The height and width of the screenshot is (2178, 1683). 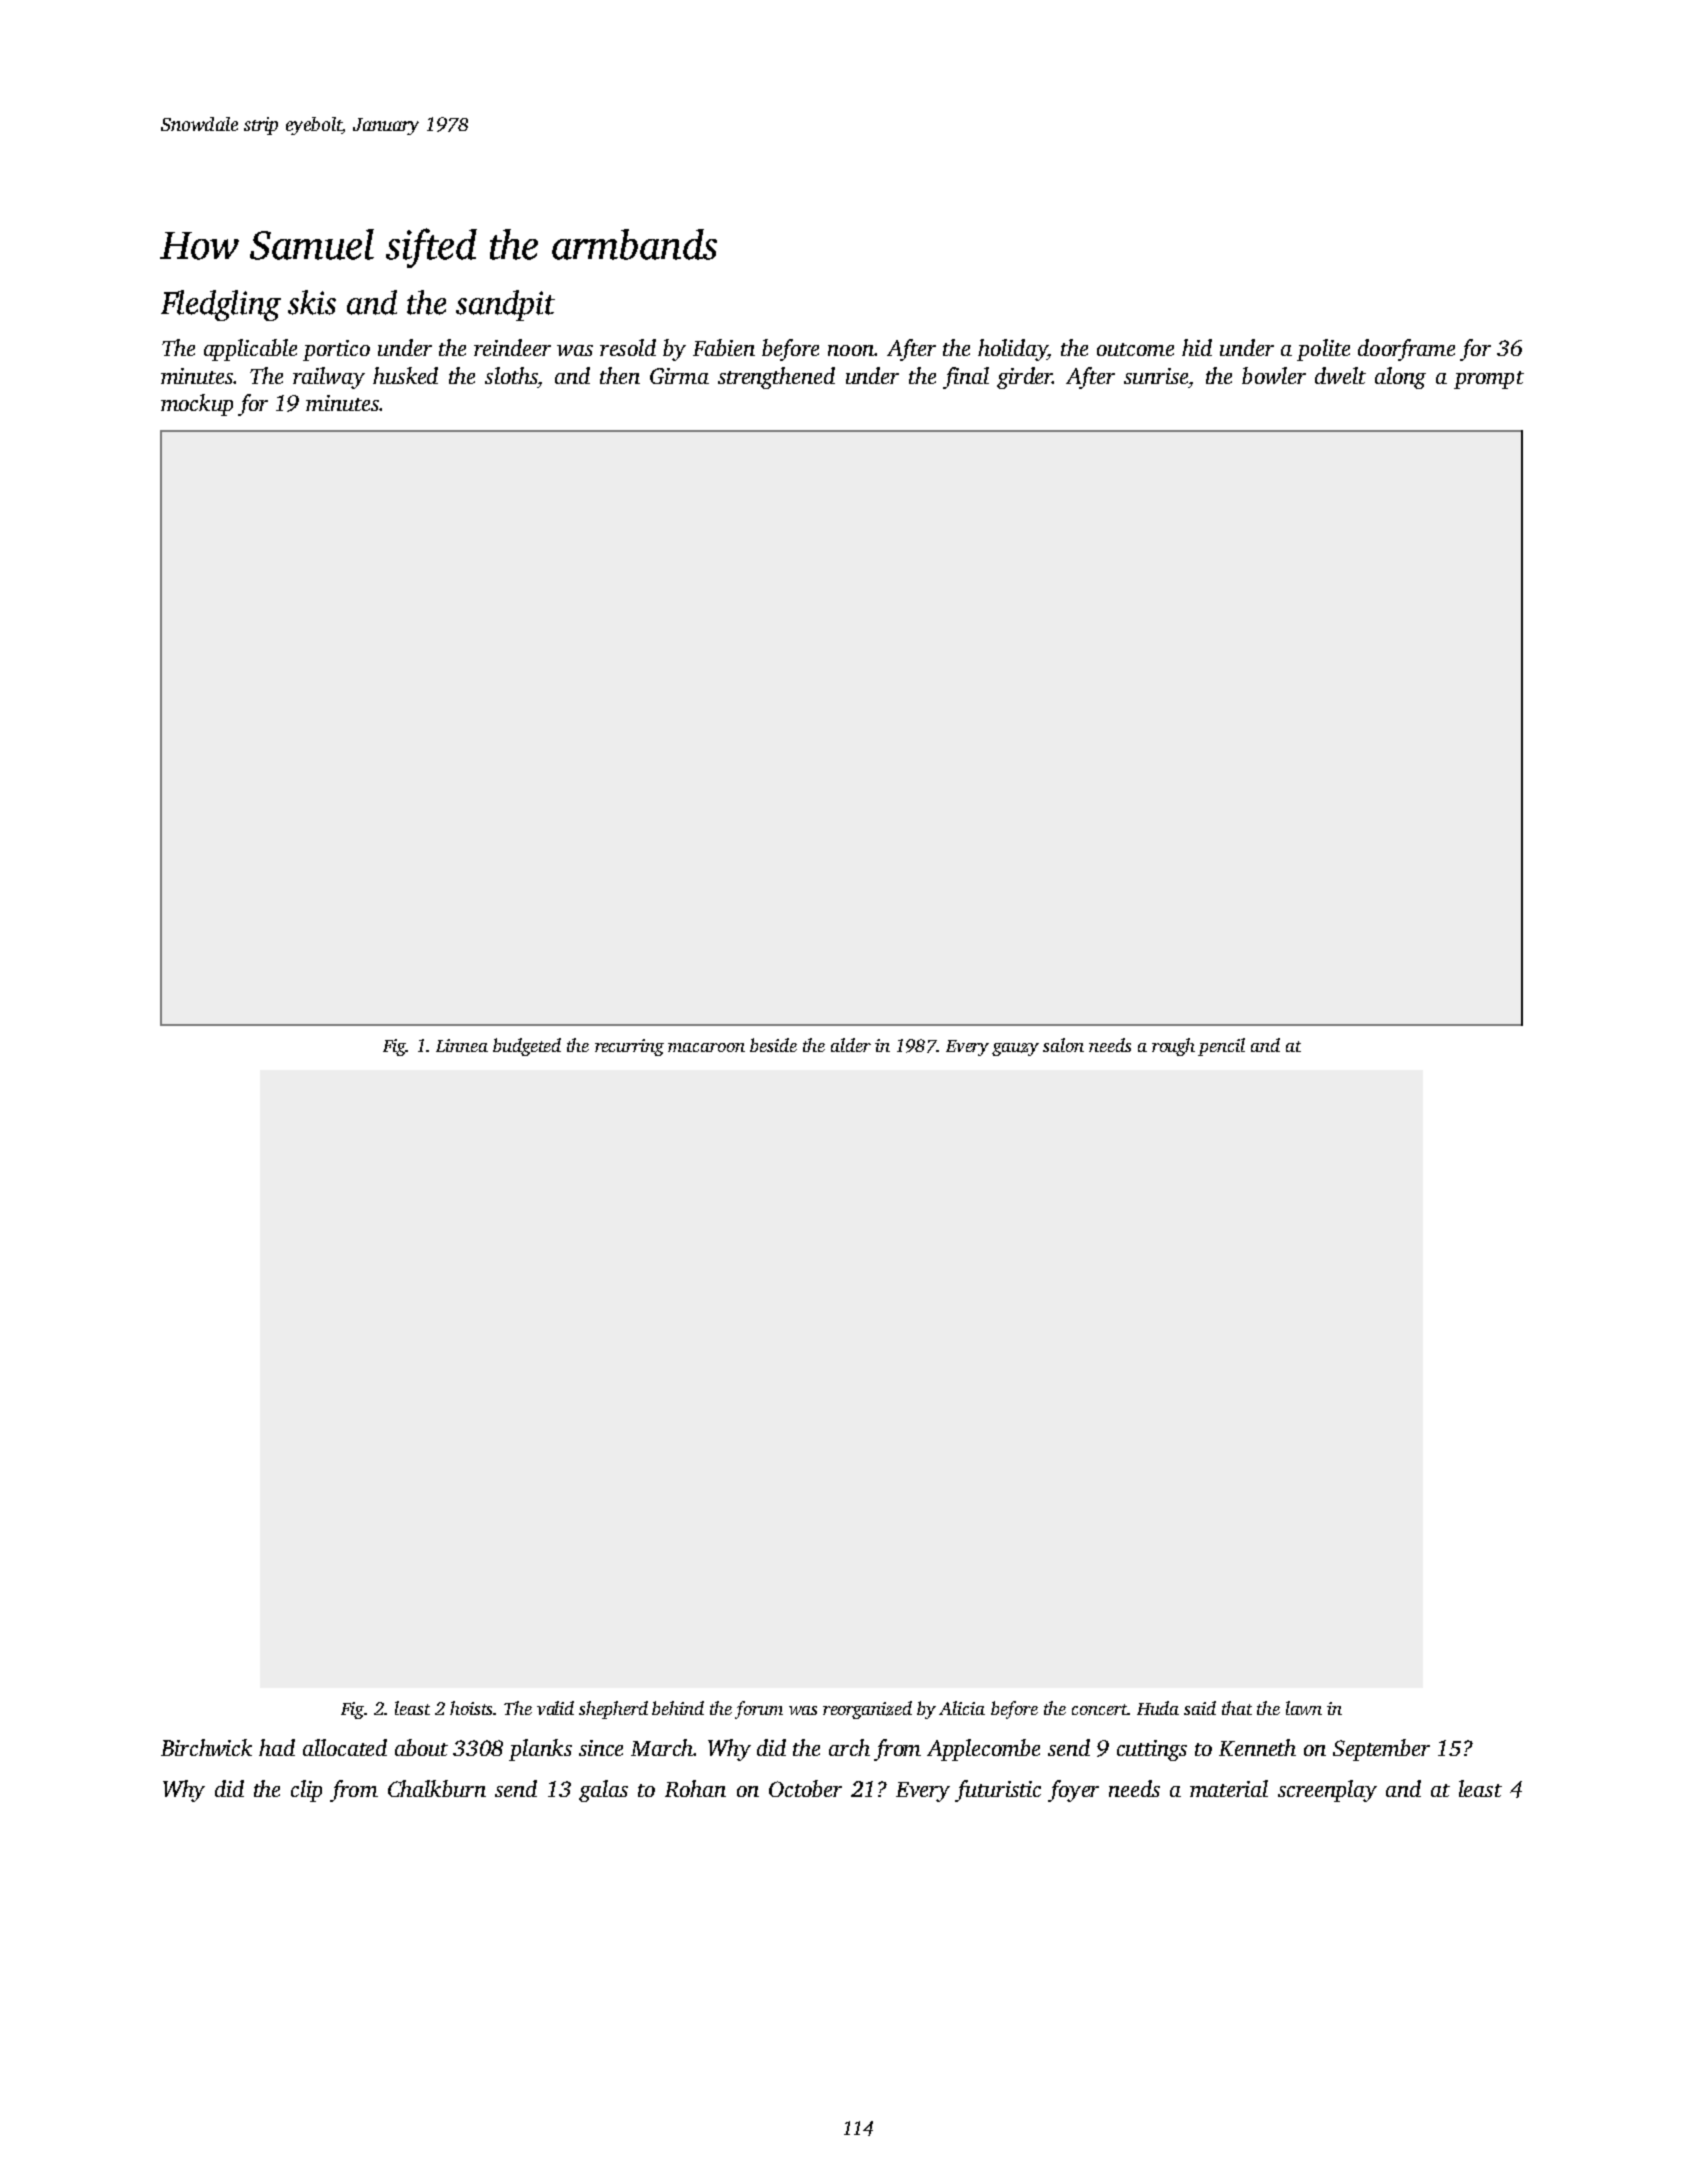 I want to click on mockup, so click(x=197, y=405).
